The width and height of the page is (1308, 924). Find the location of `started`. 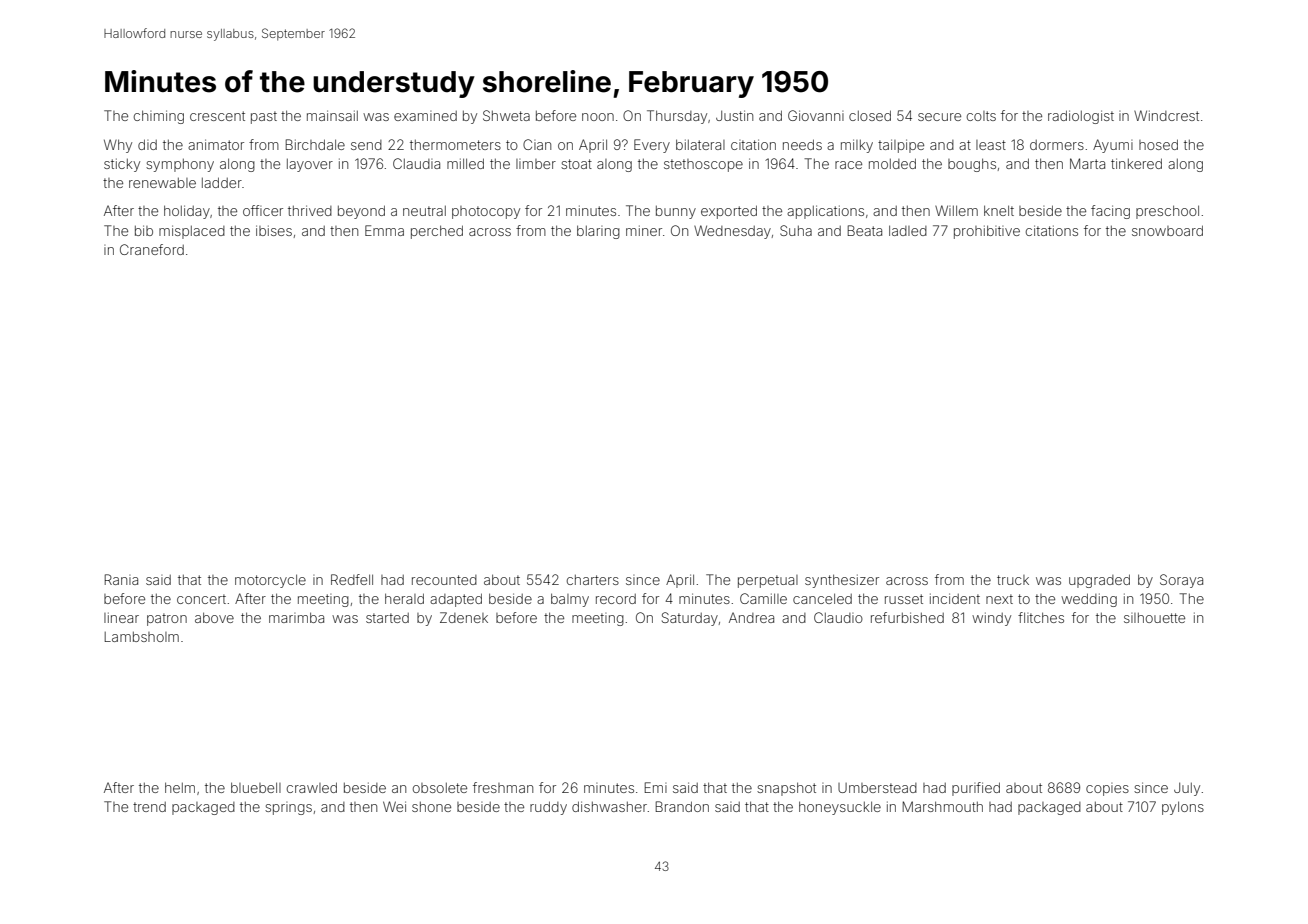

started is located at coordinates (387, 618).
